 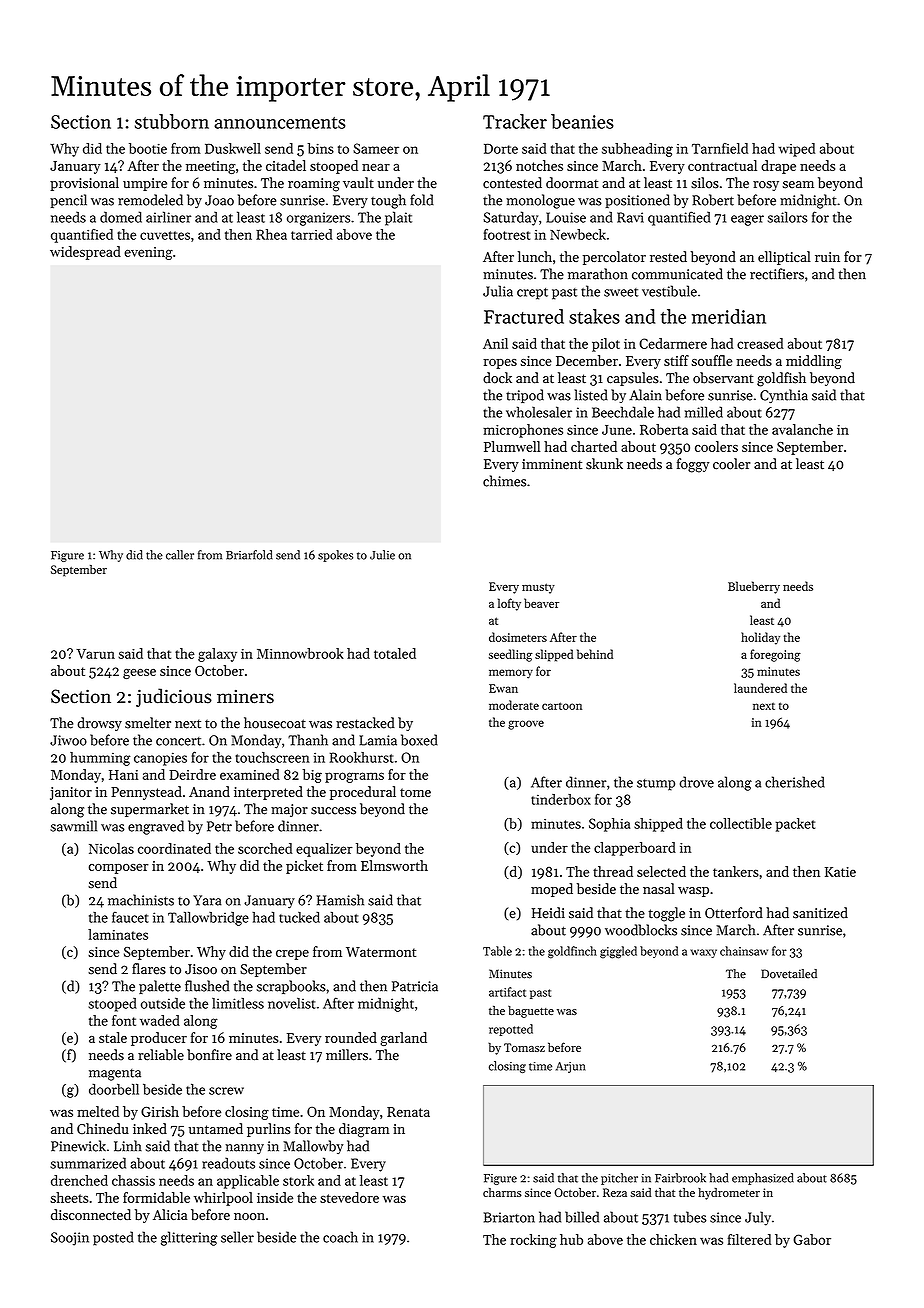 I want to click on spokes, so click(x=335, y=556).
